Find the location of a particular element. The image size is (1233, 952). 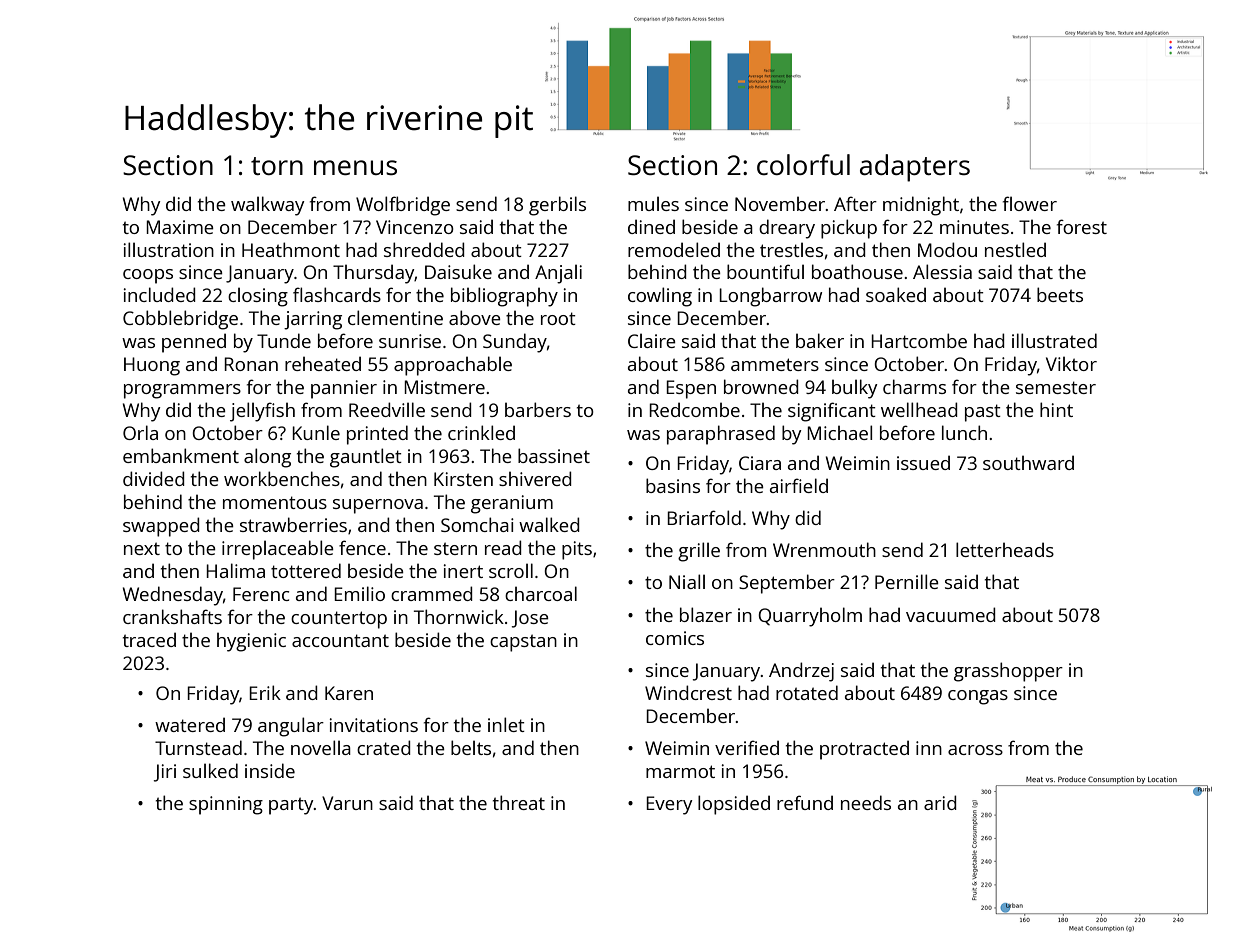

mules is located at coordinates (653, 204).
